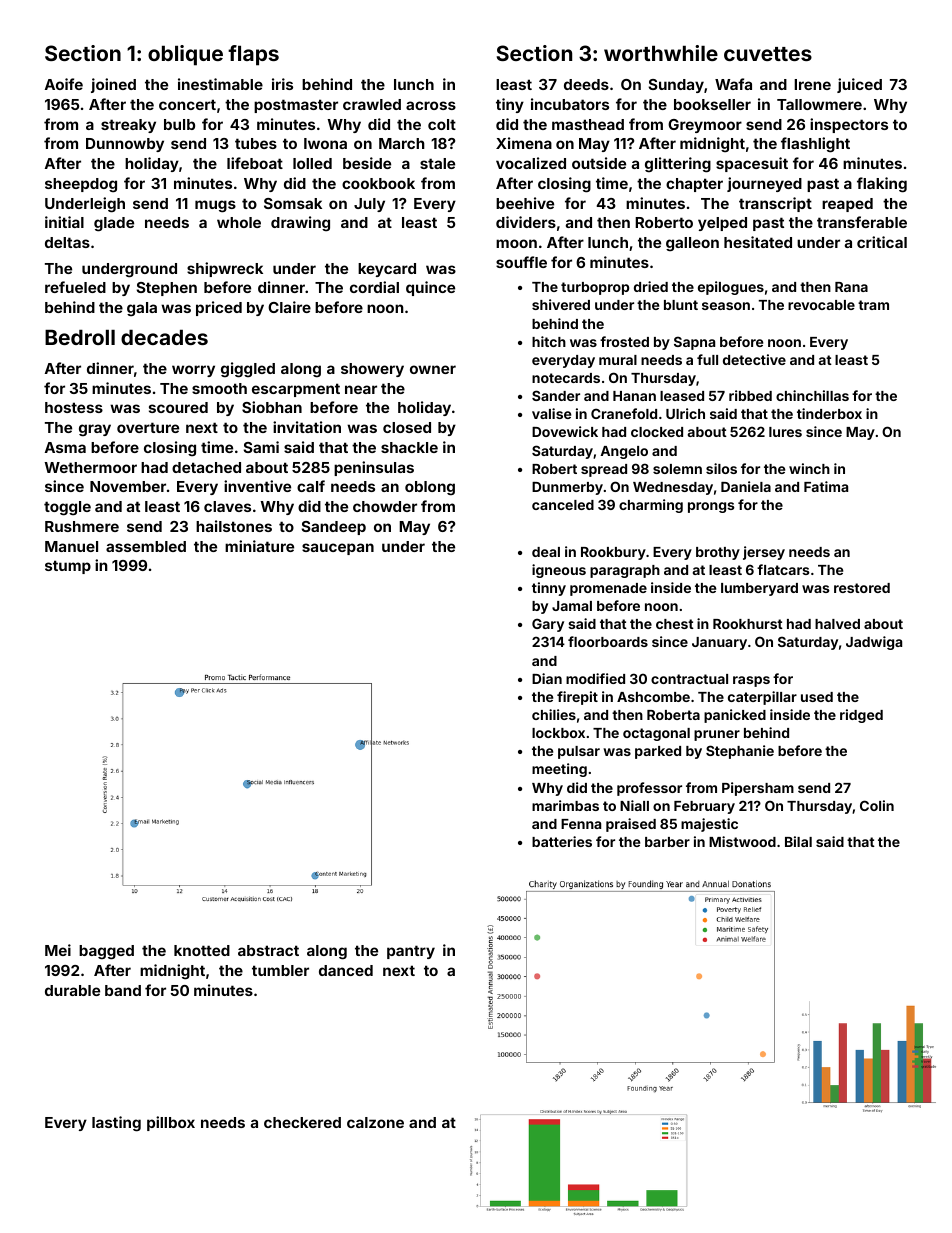  What do you see at coordinates (125, 145) in the document?
I see `Dunnowby` at bounding box center [125, 145].
